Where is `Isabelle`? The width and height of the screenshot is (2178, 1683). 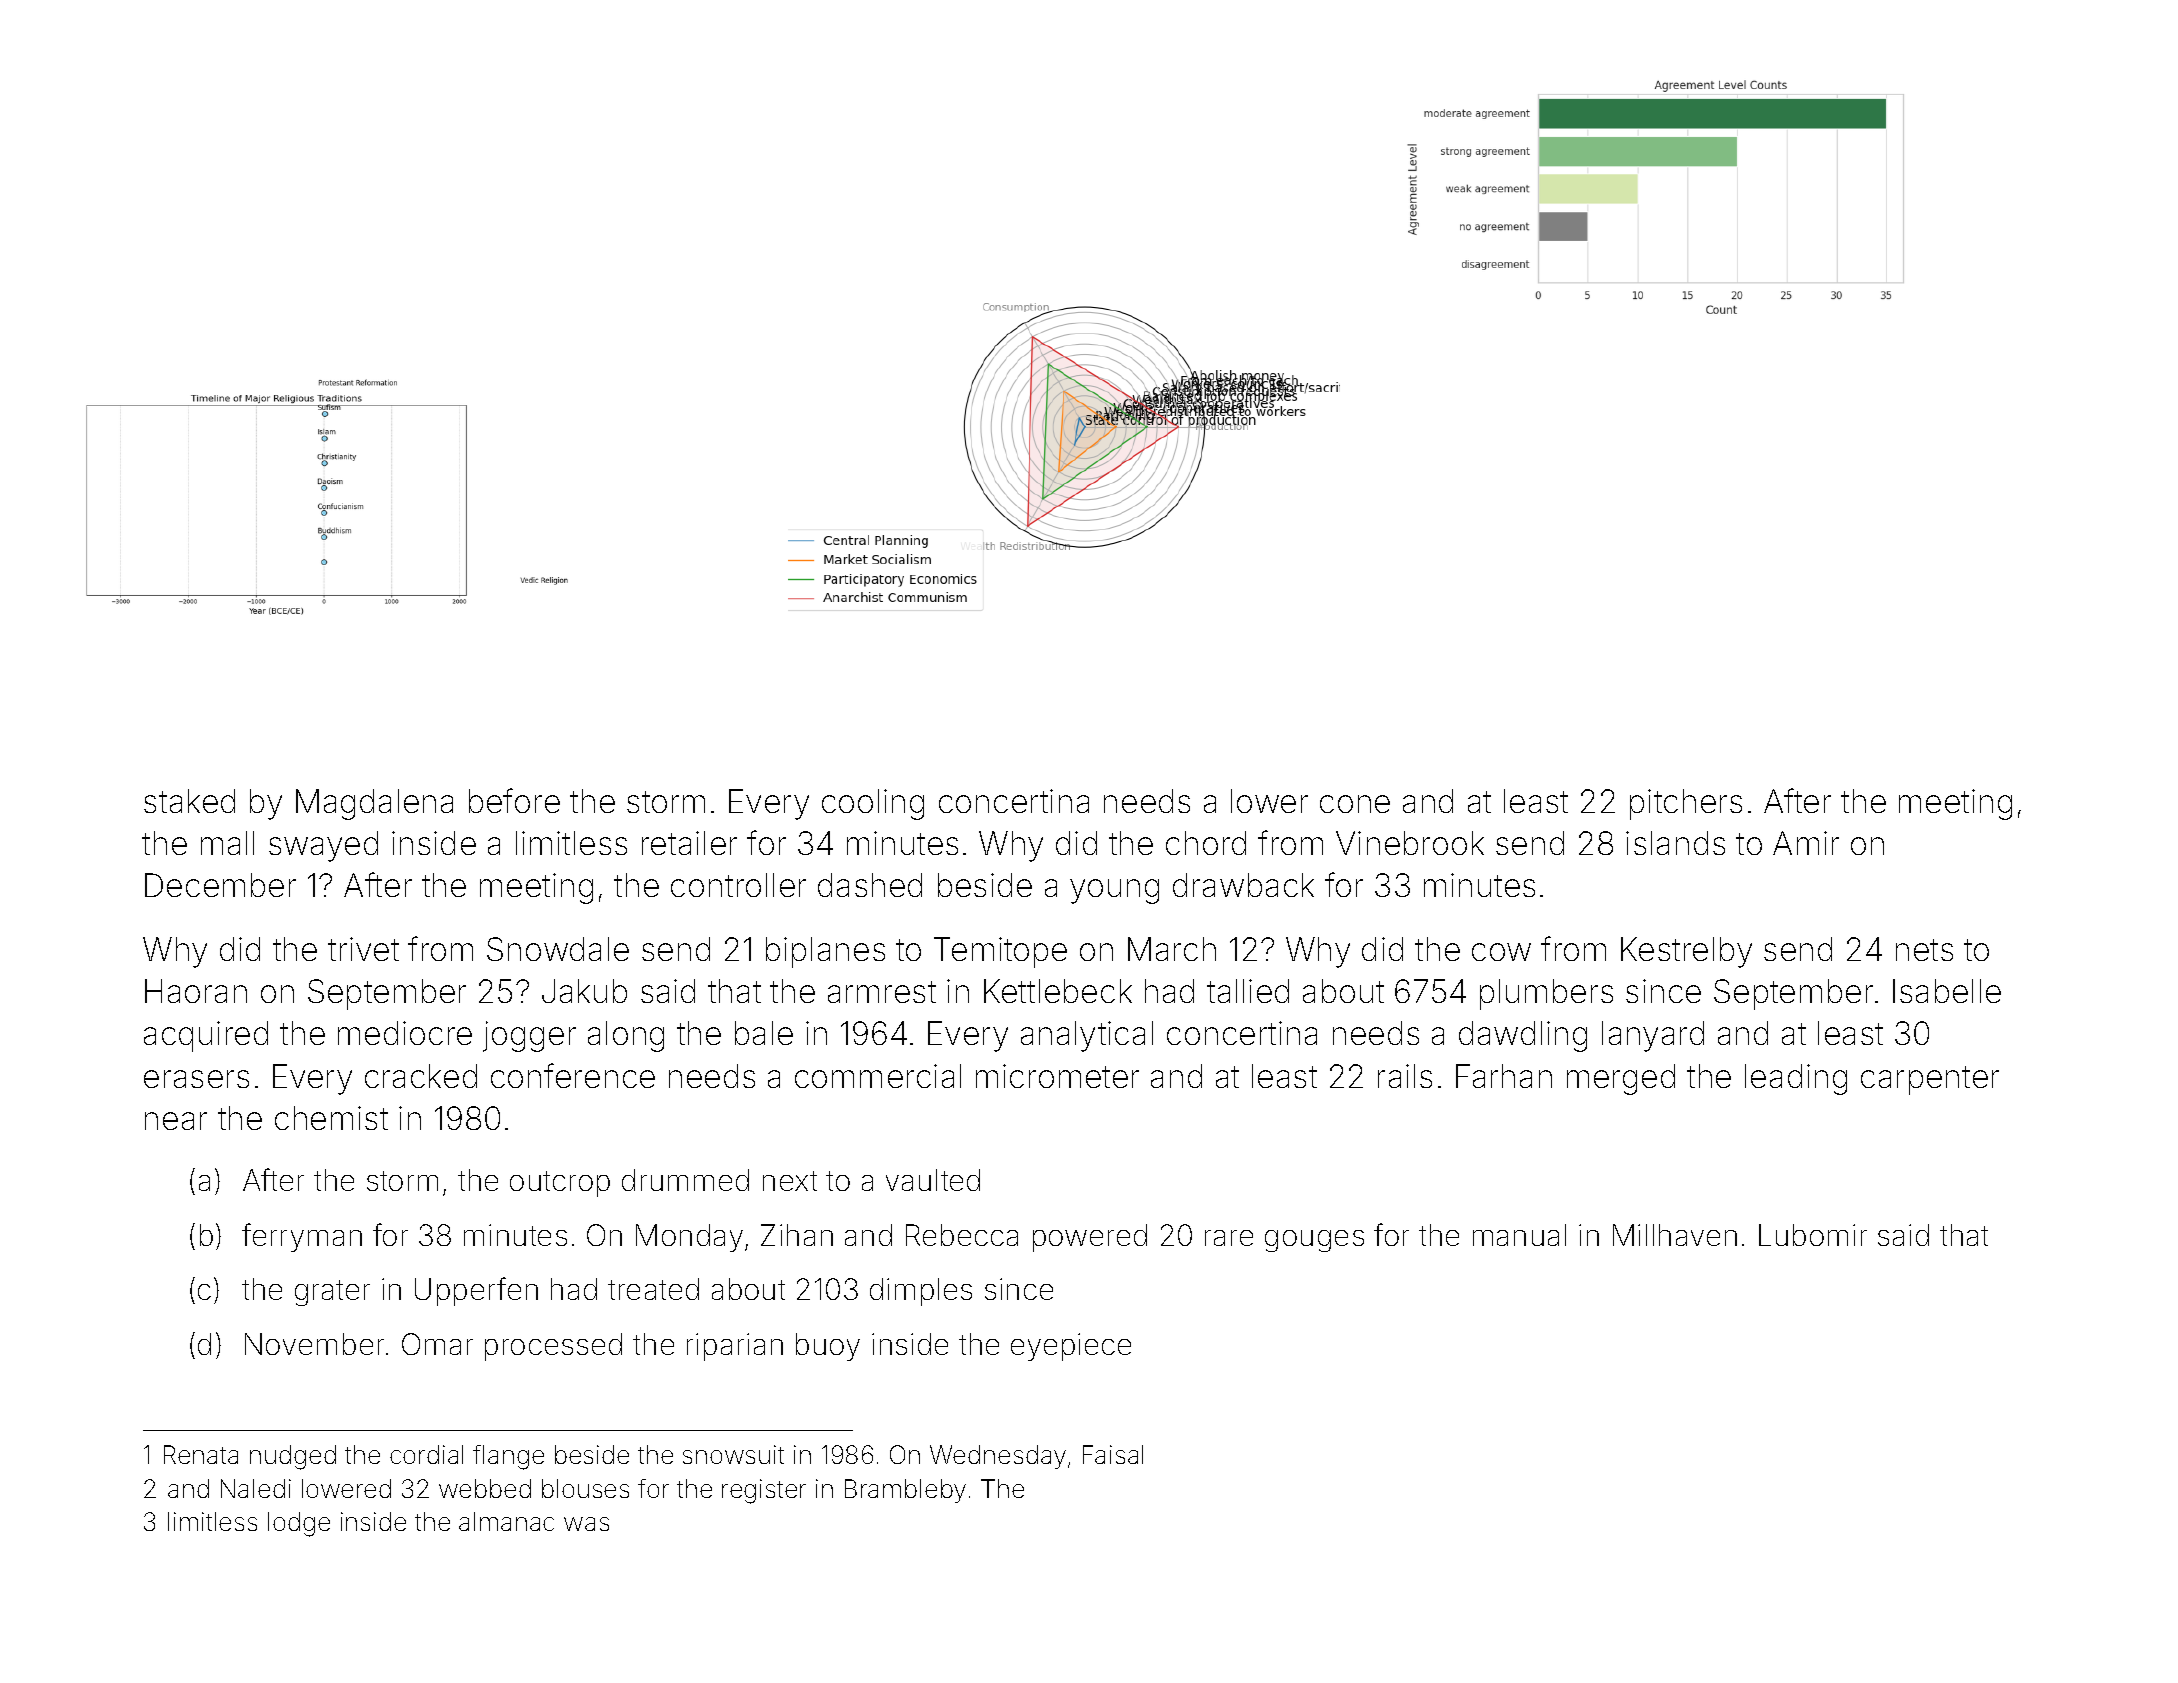
Isabelle is located at coordinates (1947, 991).
